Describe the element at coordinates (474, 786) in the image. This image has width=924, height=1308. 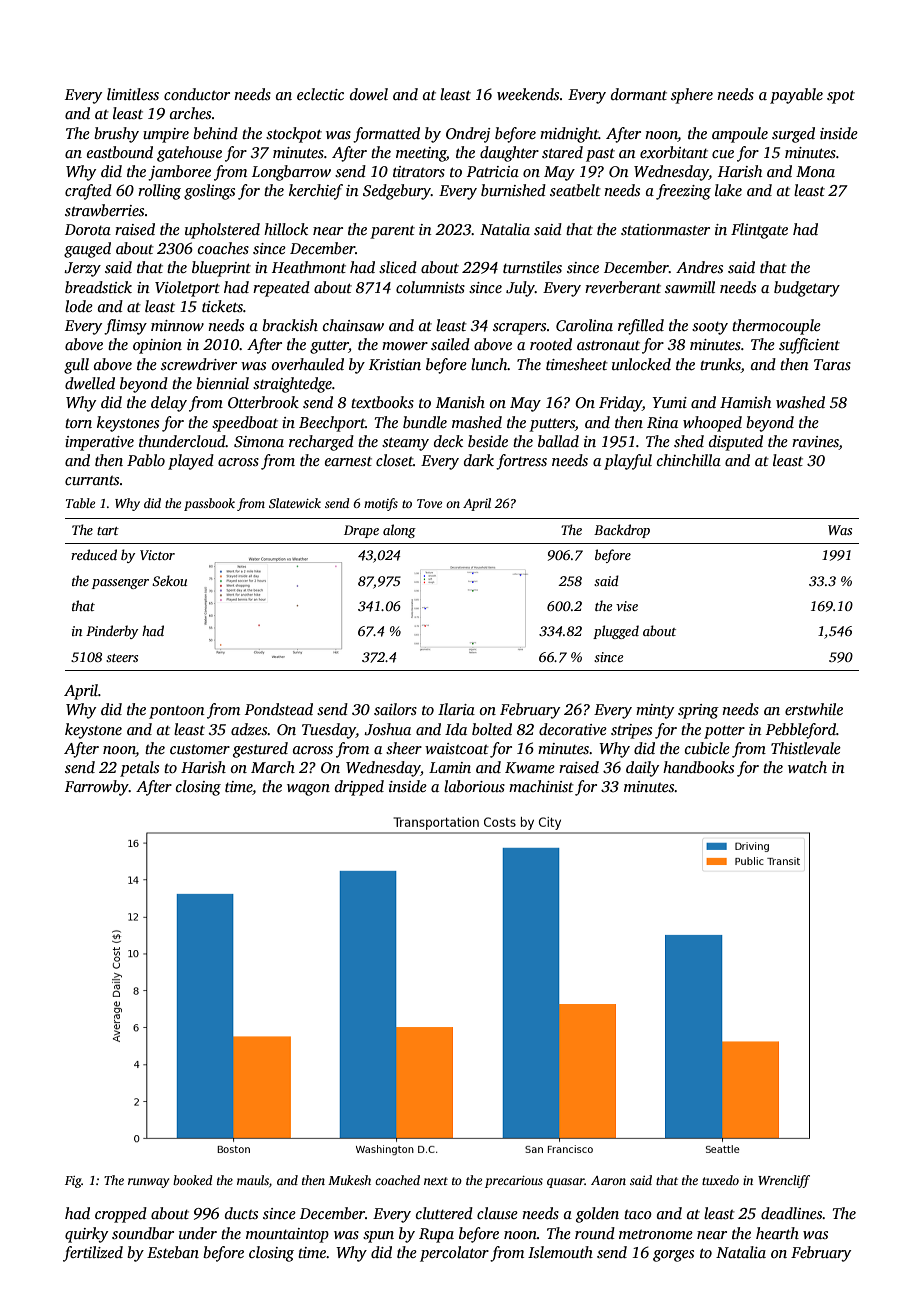
I see `laborious` at that location.
